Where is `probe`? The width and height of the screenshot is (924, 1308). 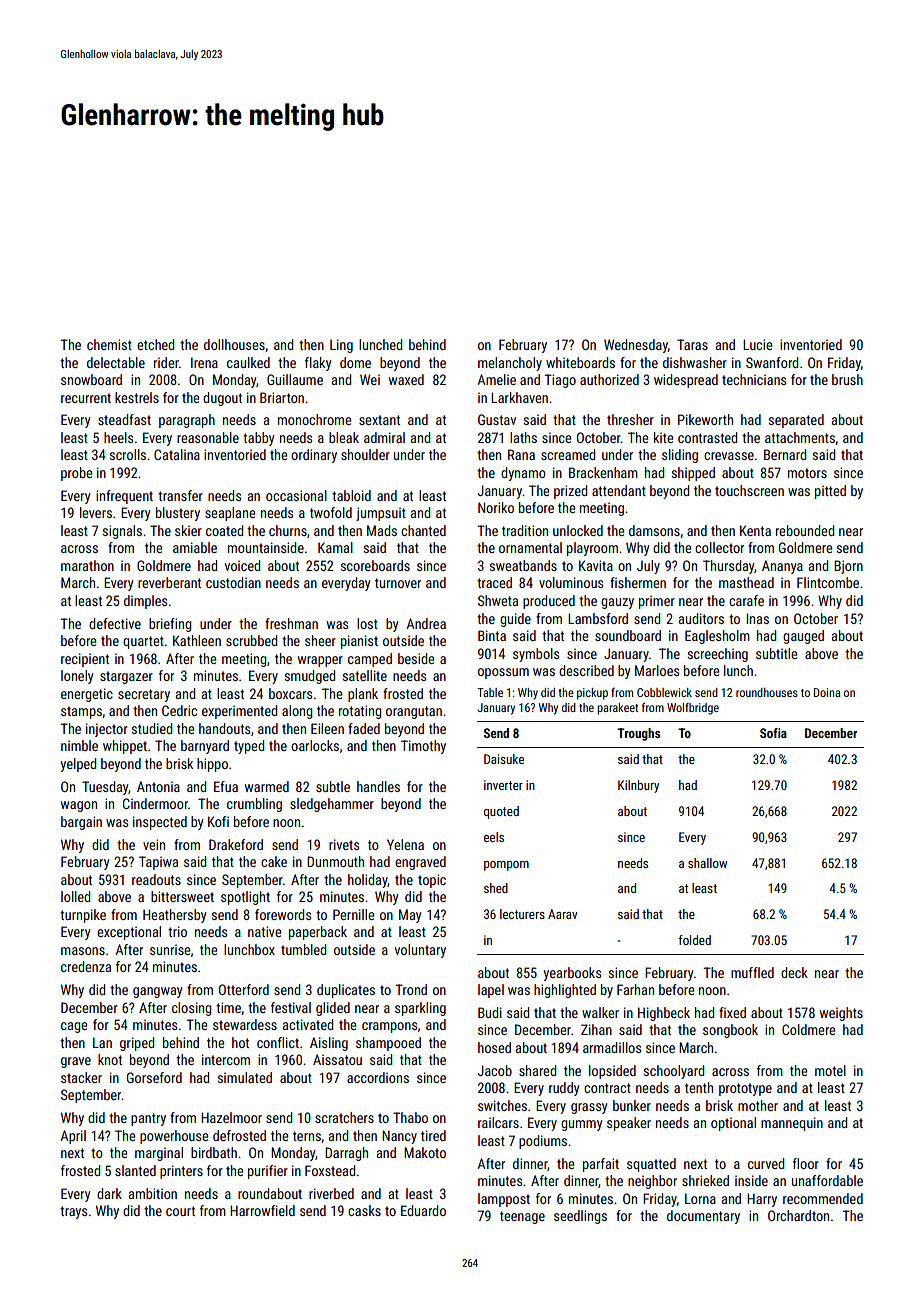 probe is located at coordinates (76, 474).
